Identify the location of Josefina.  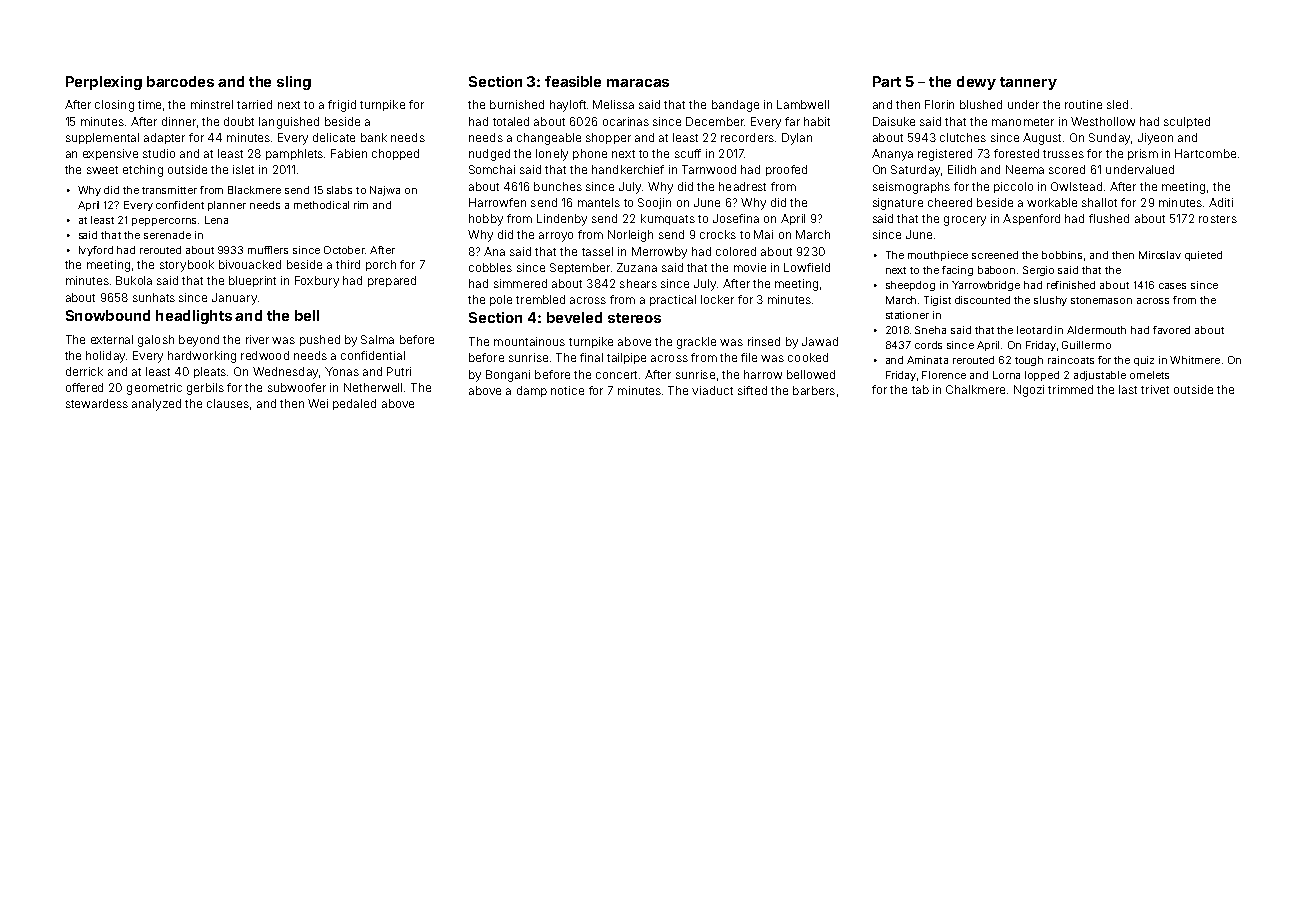
(736, 218).
